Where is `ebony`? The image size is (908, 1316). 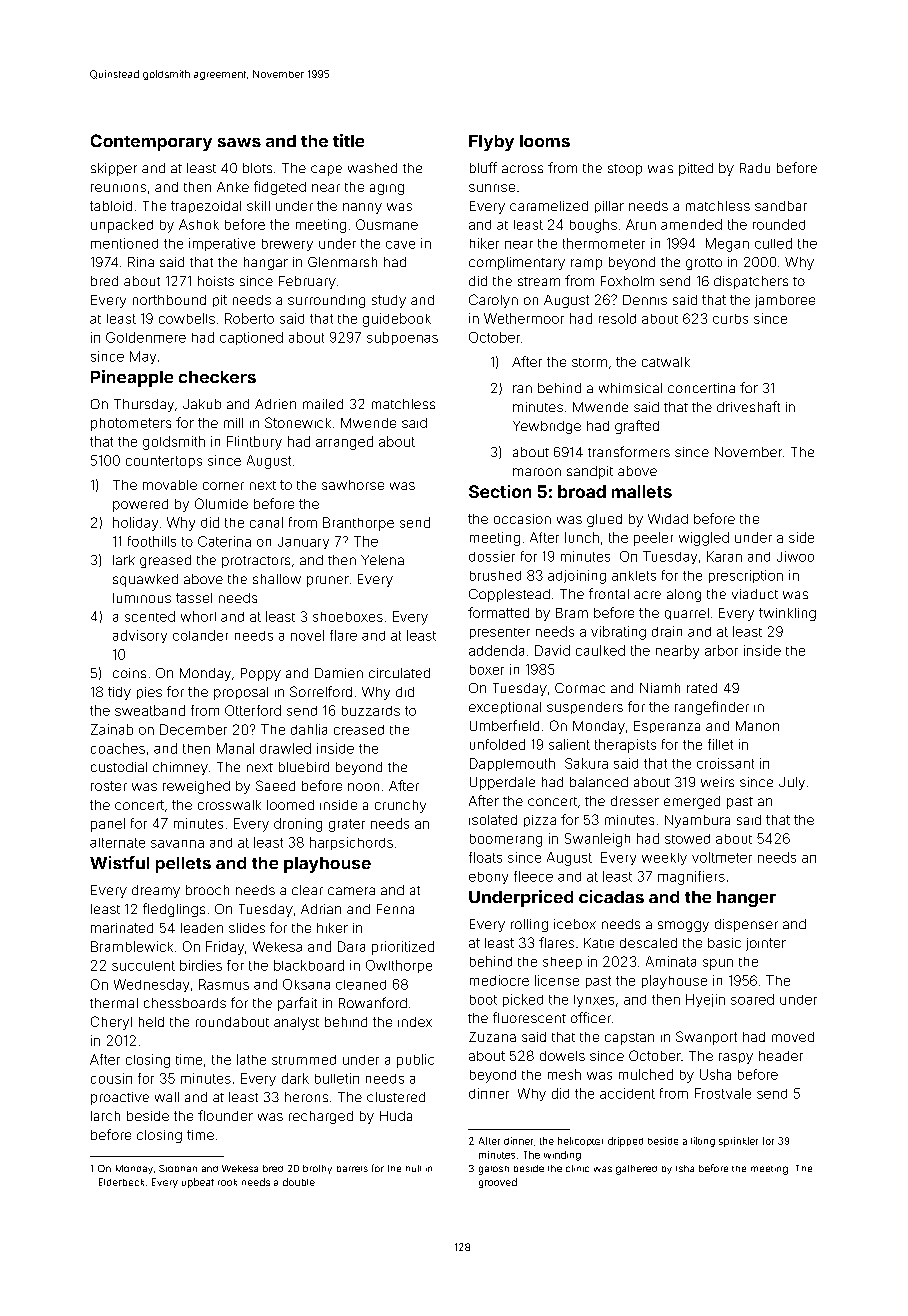
ebony is located at coordinates (488, 878).
